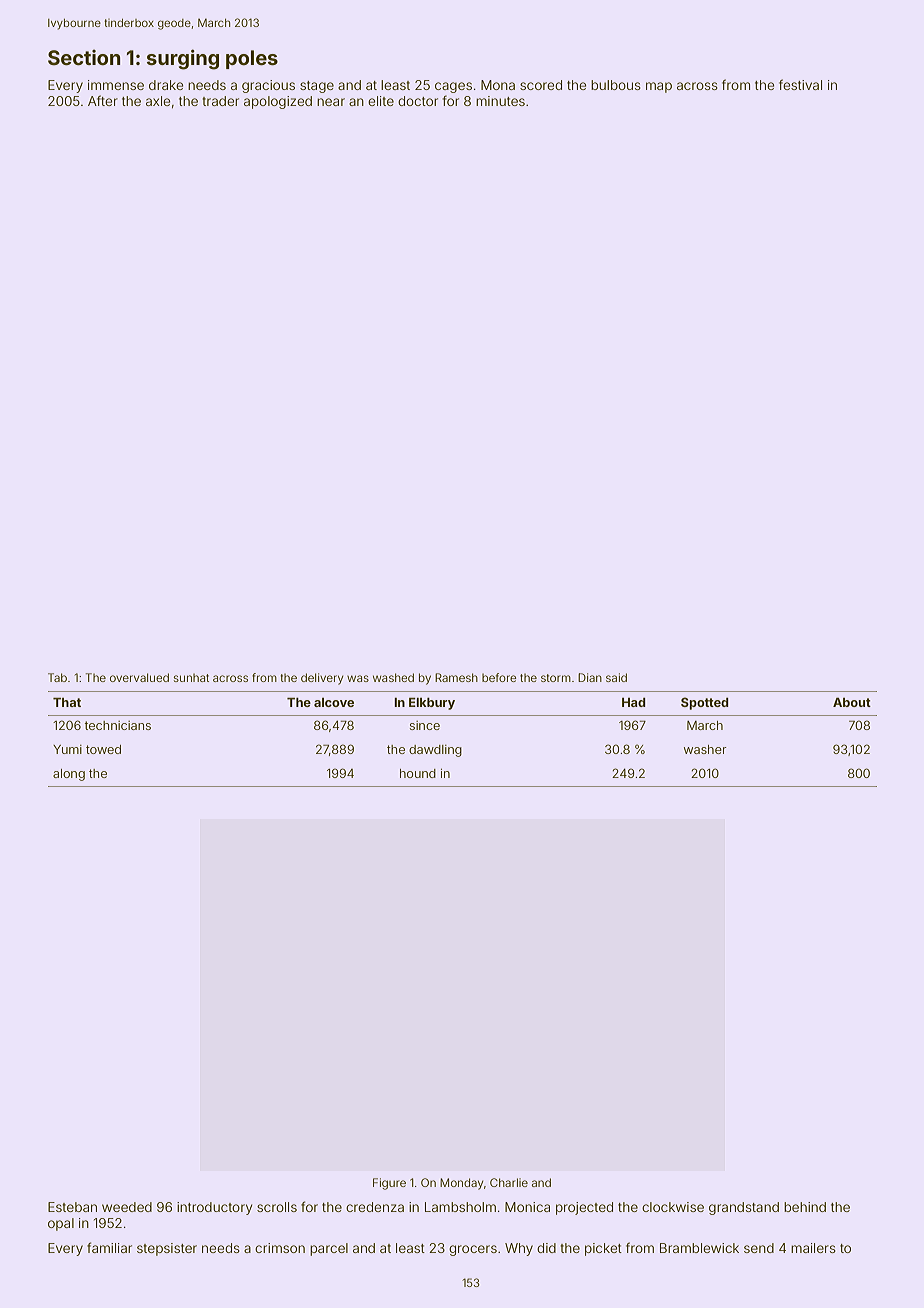  I want to click on crimson, so click(280, 1248).
